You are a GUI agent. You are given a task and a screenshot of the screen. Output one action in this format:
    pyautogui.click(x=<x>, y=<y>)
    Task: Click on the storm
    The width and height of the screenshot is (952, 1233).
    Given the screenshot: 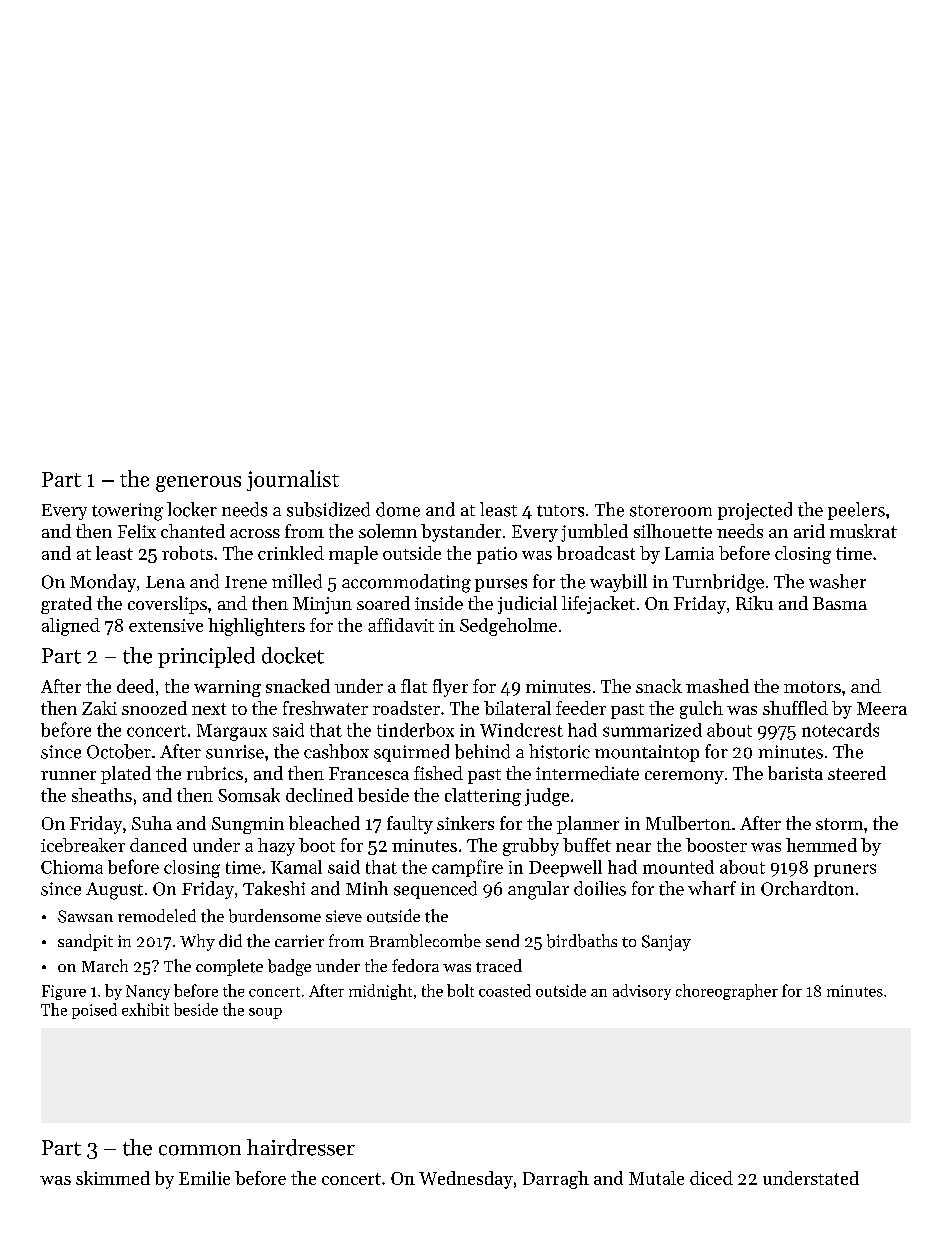 What is the action you would take?
    pyautogui.click(x=839, y=824)
